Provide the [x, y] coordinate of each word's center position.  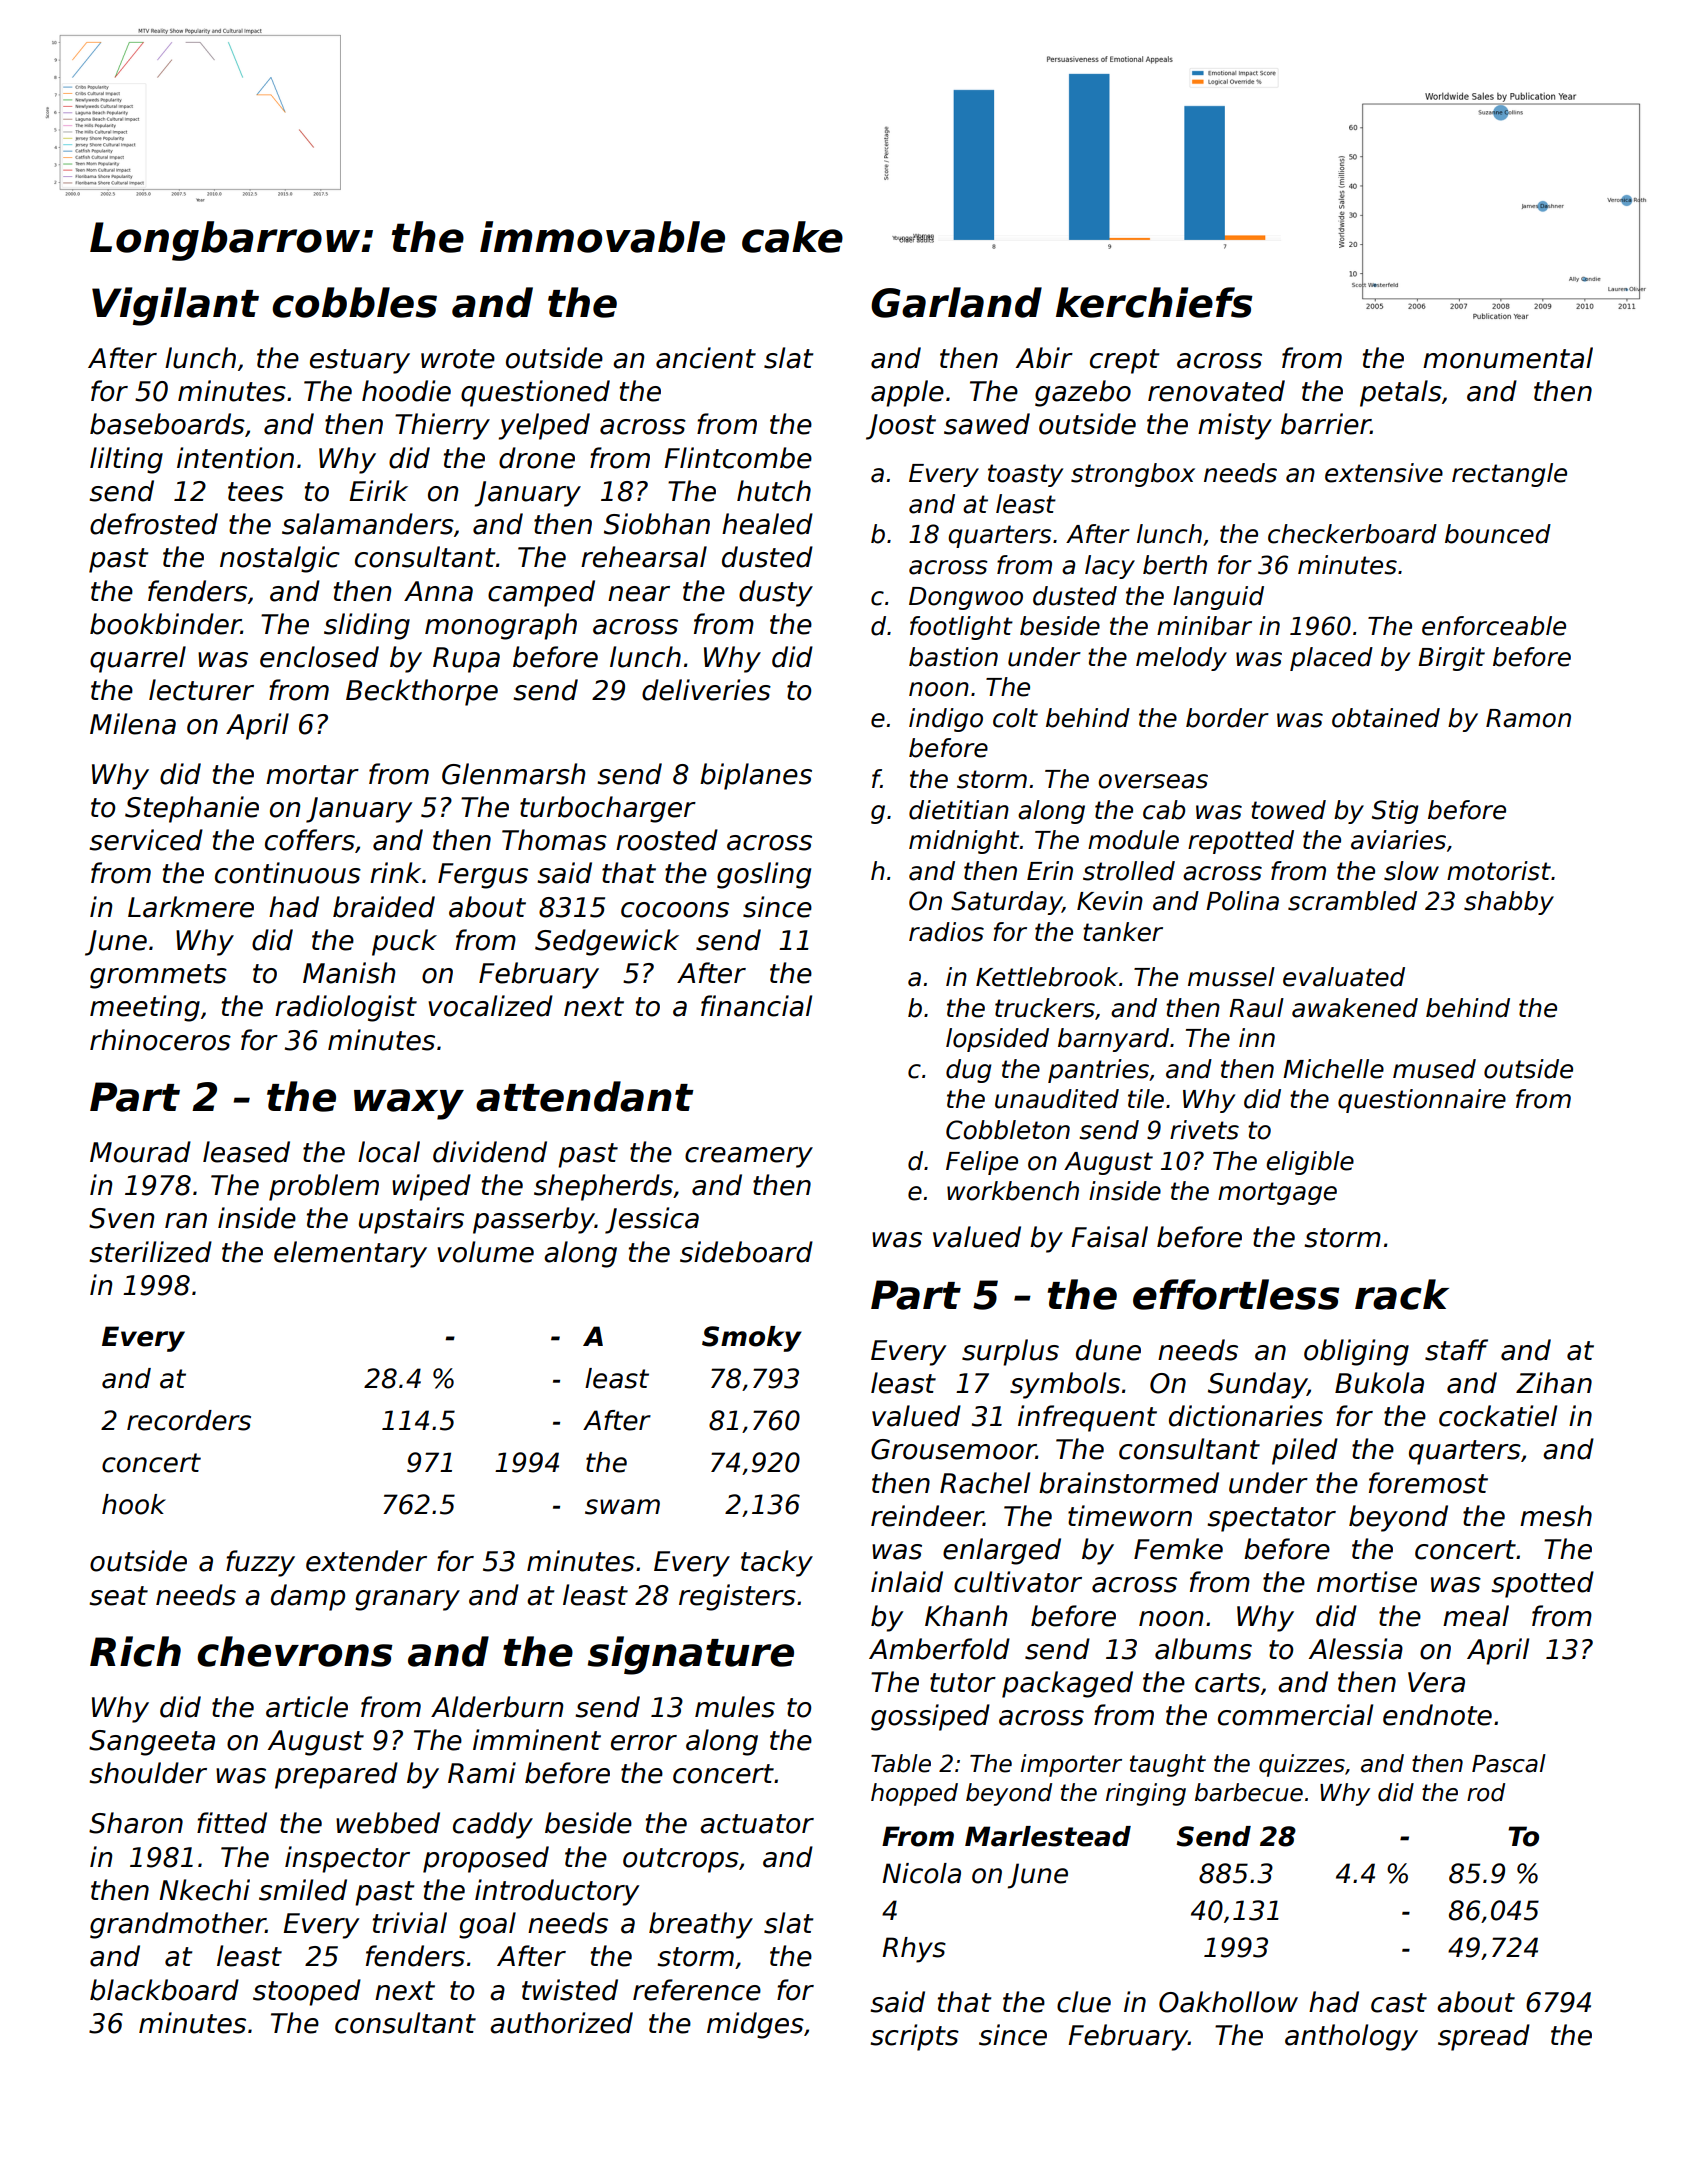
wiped [431, 1187]
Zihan [1554, 1383]
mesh [1556, 1516]
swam [622, 1507]
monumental [1508, 358]
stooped [307, 1992]
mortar [312, 775]
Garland [956, 302]
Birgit [1451, 659]
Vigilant [175, 306]
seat [118, 1596]
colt [1015, 718]
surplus [1010, 1352]
